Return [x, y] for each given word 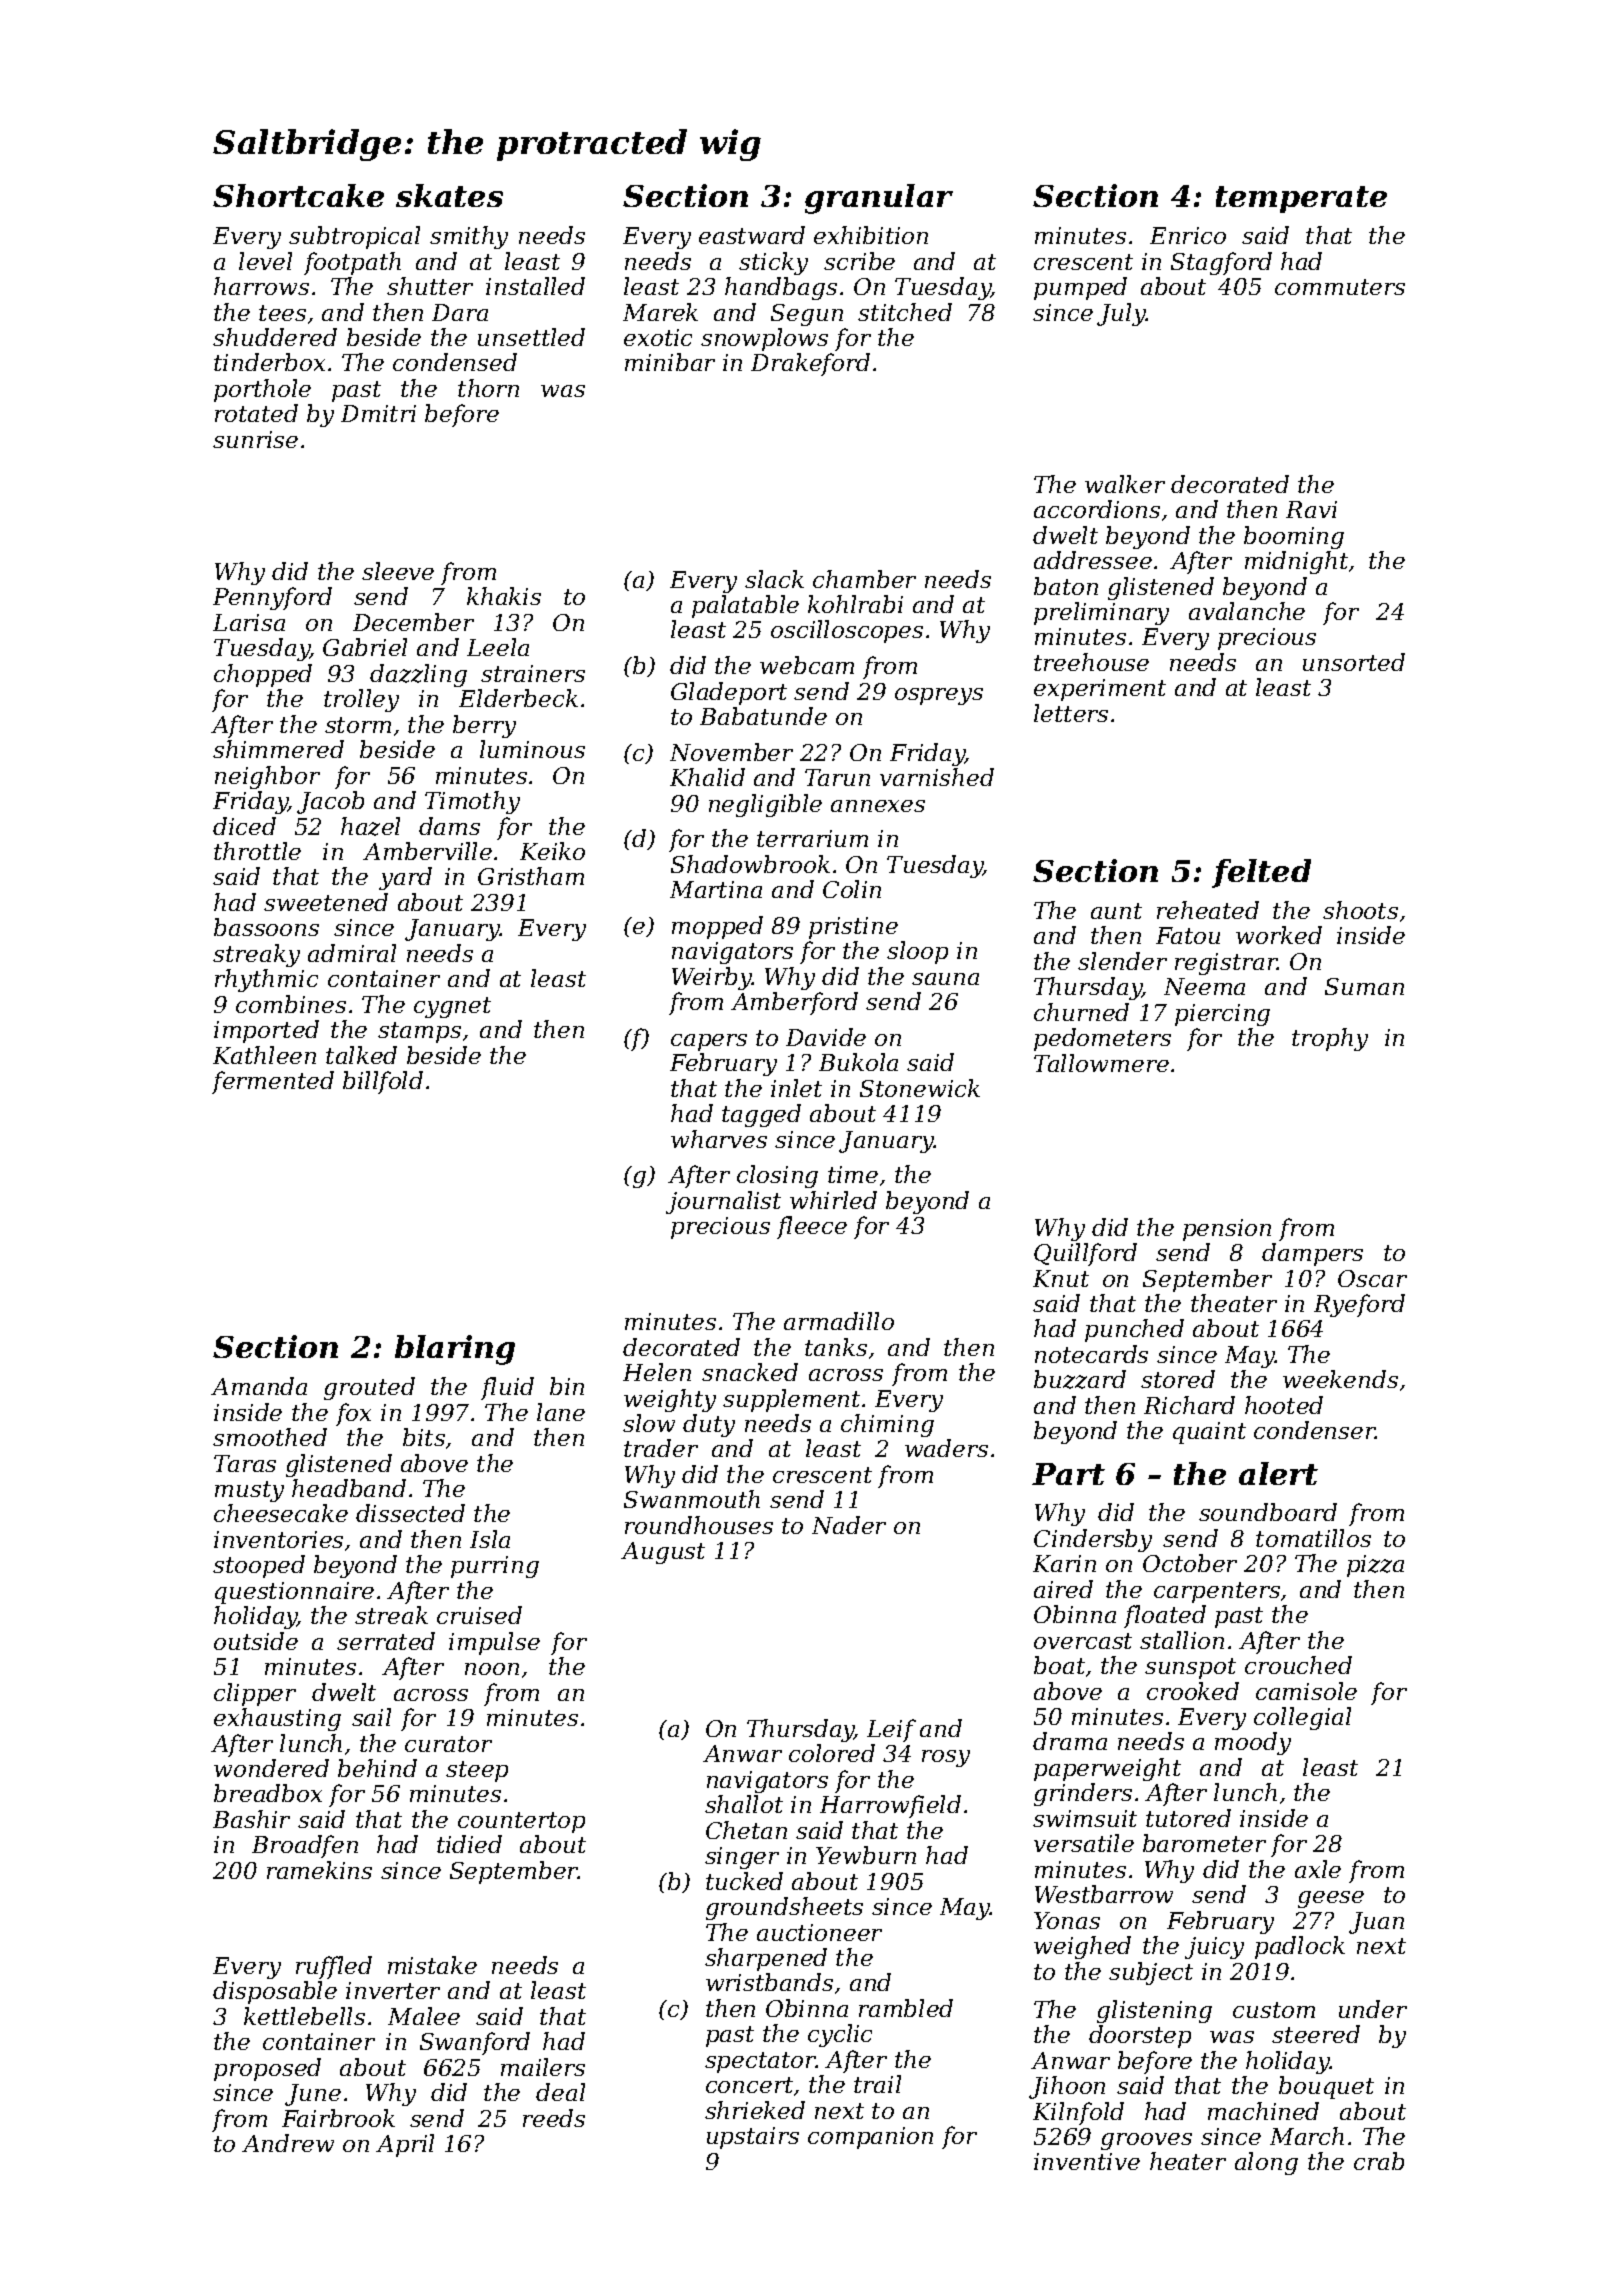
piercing [1222, 1015]
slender [1122, 961]
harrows [261, 286]
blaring [455, 1350]
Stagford [1221, 263]
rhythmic [266, 980]
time [853, 1174]
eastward [752, 235]
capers [709, 1042]
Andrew [288, 2143]
